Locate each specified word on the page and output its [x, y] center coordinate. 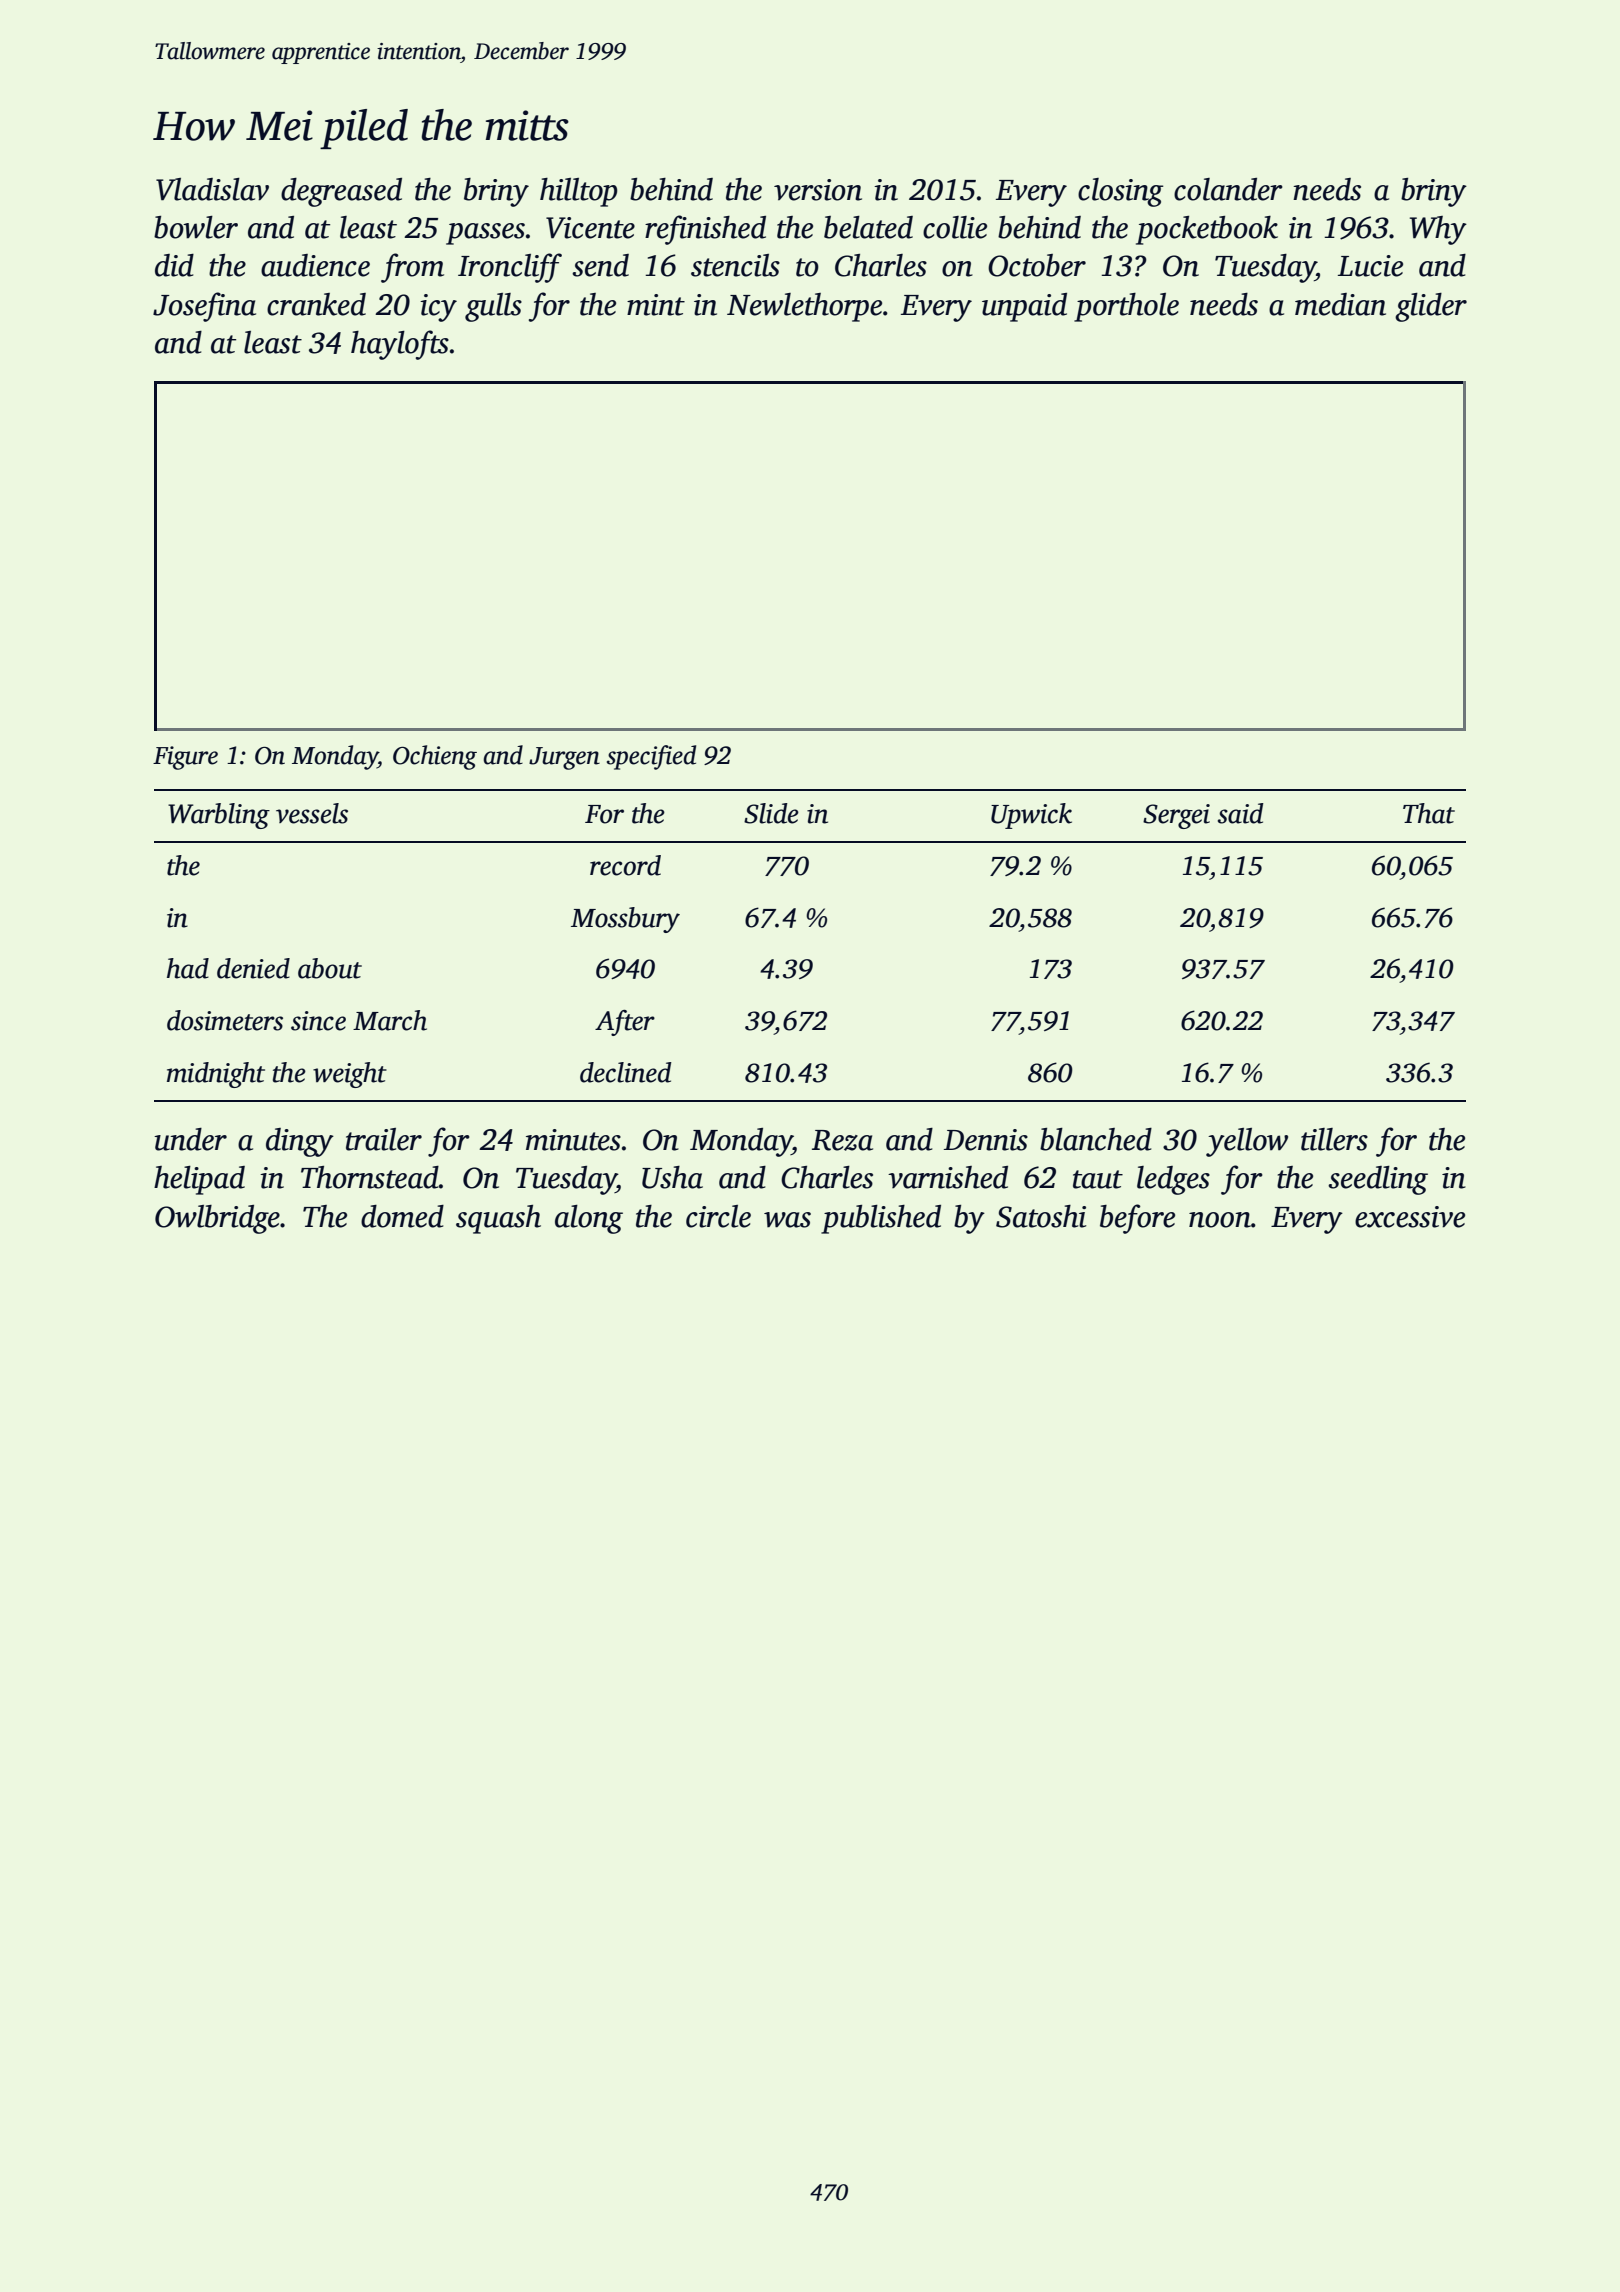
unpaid [1024, 307]
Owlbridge [217, 1219]
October [1037, 265]
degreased [341, 192]
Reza [842, 1140]
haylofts [400, 345]
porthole [1126, 307]
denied [253, 968]
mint [656, 305]
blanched [1096, 1139]
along [589, 1219]
